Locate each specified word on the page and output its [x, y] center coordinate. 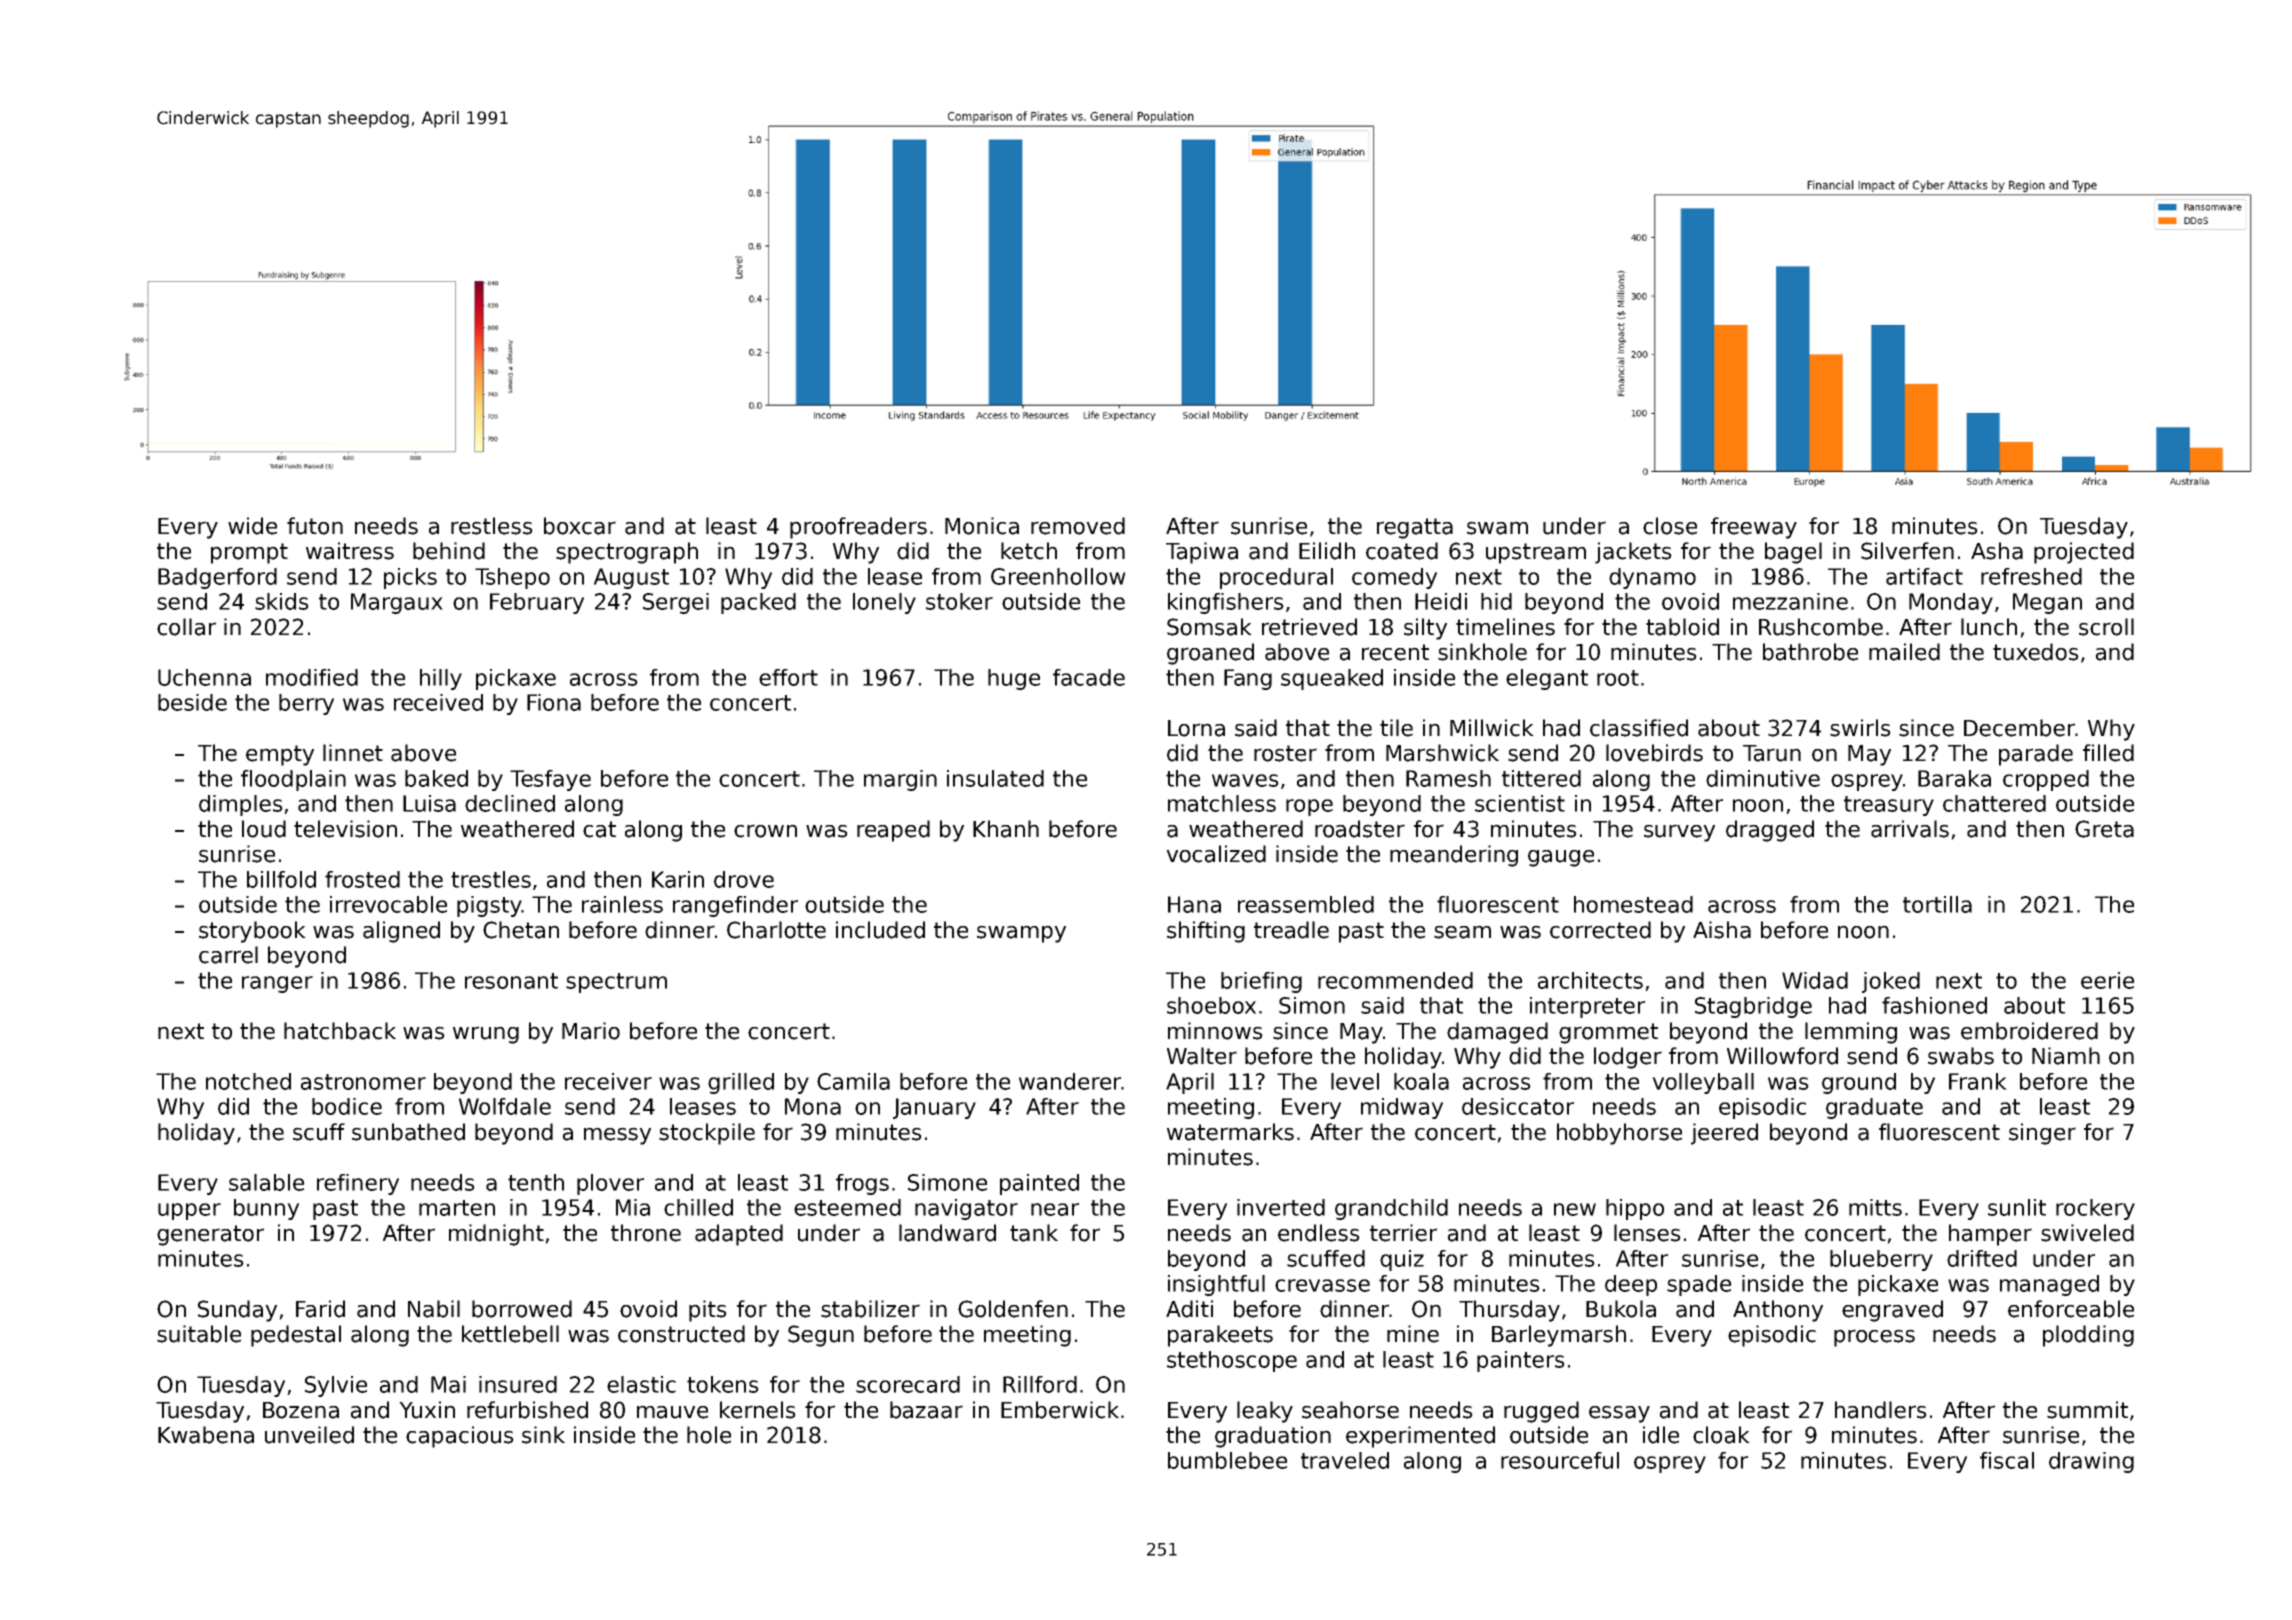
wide [252, 526]
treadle [1291, 930]
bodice [347, 1106]
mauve [672, 1412]
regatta [1415, 528]
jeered [1724, 1134]
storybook [252, 932]
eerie [2107, 980]
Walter [1202, 1056]
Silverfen [1907, 551]
